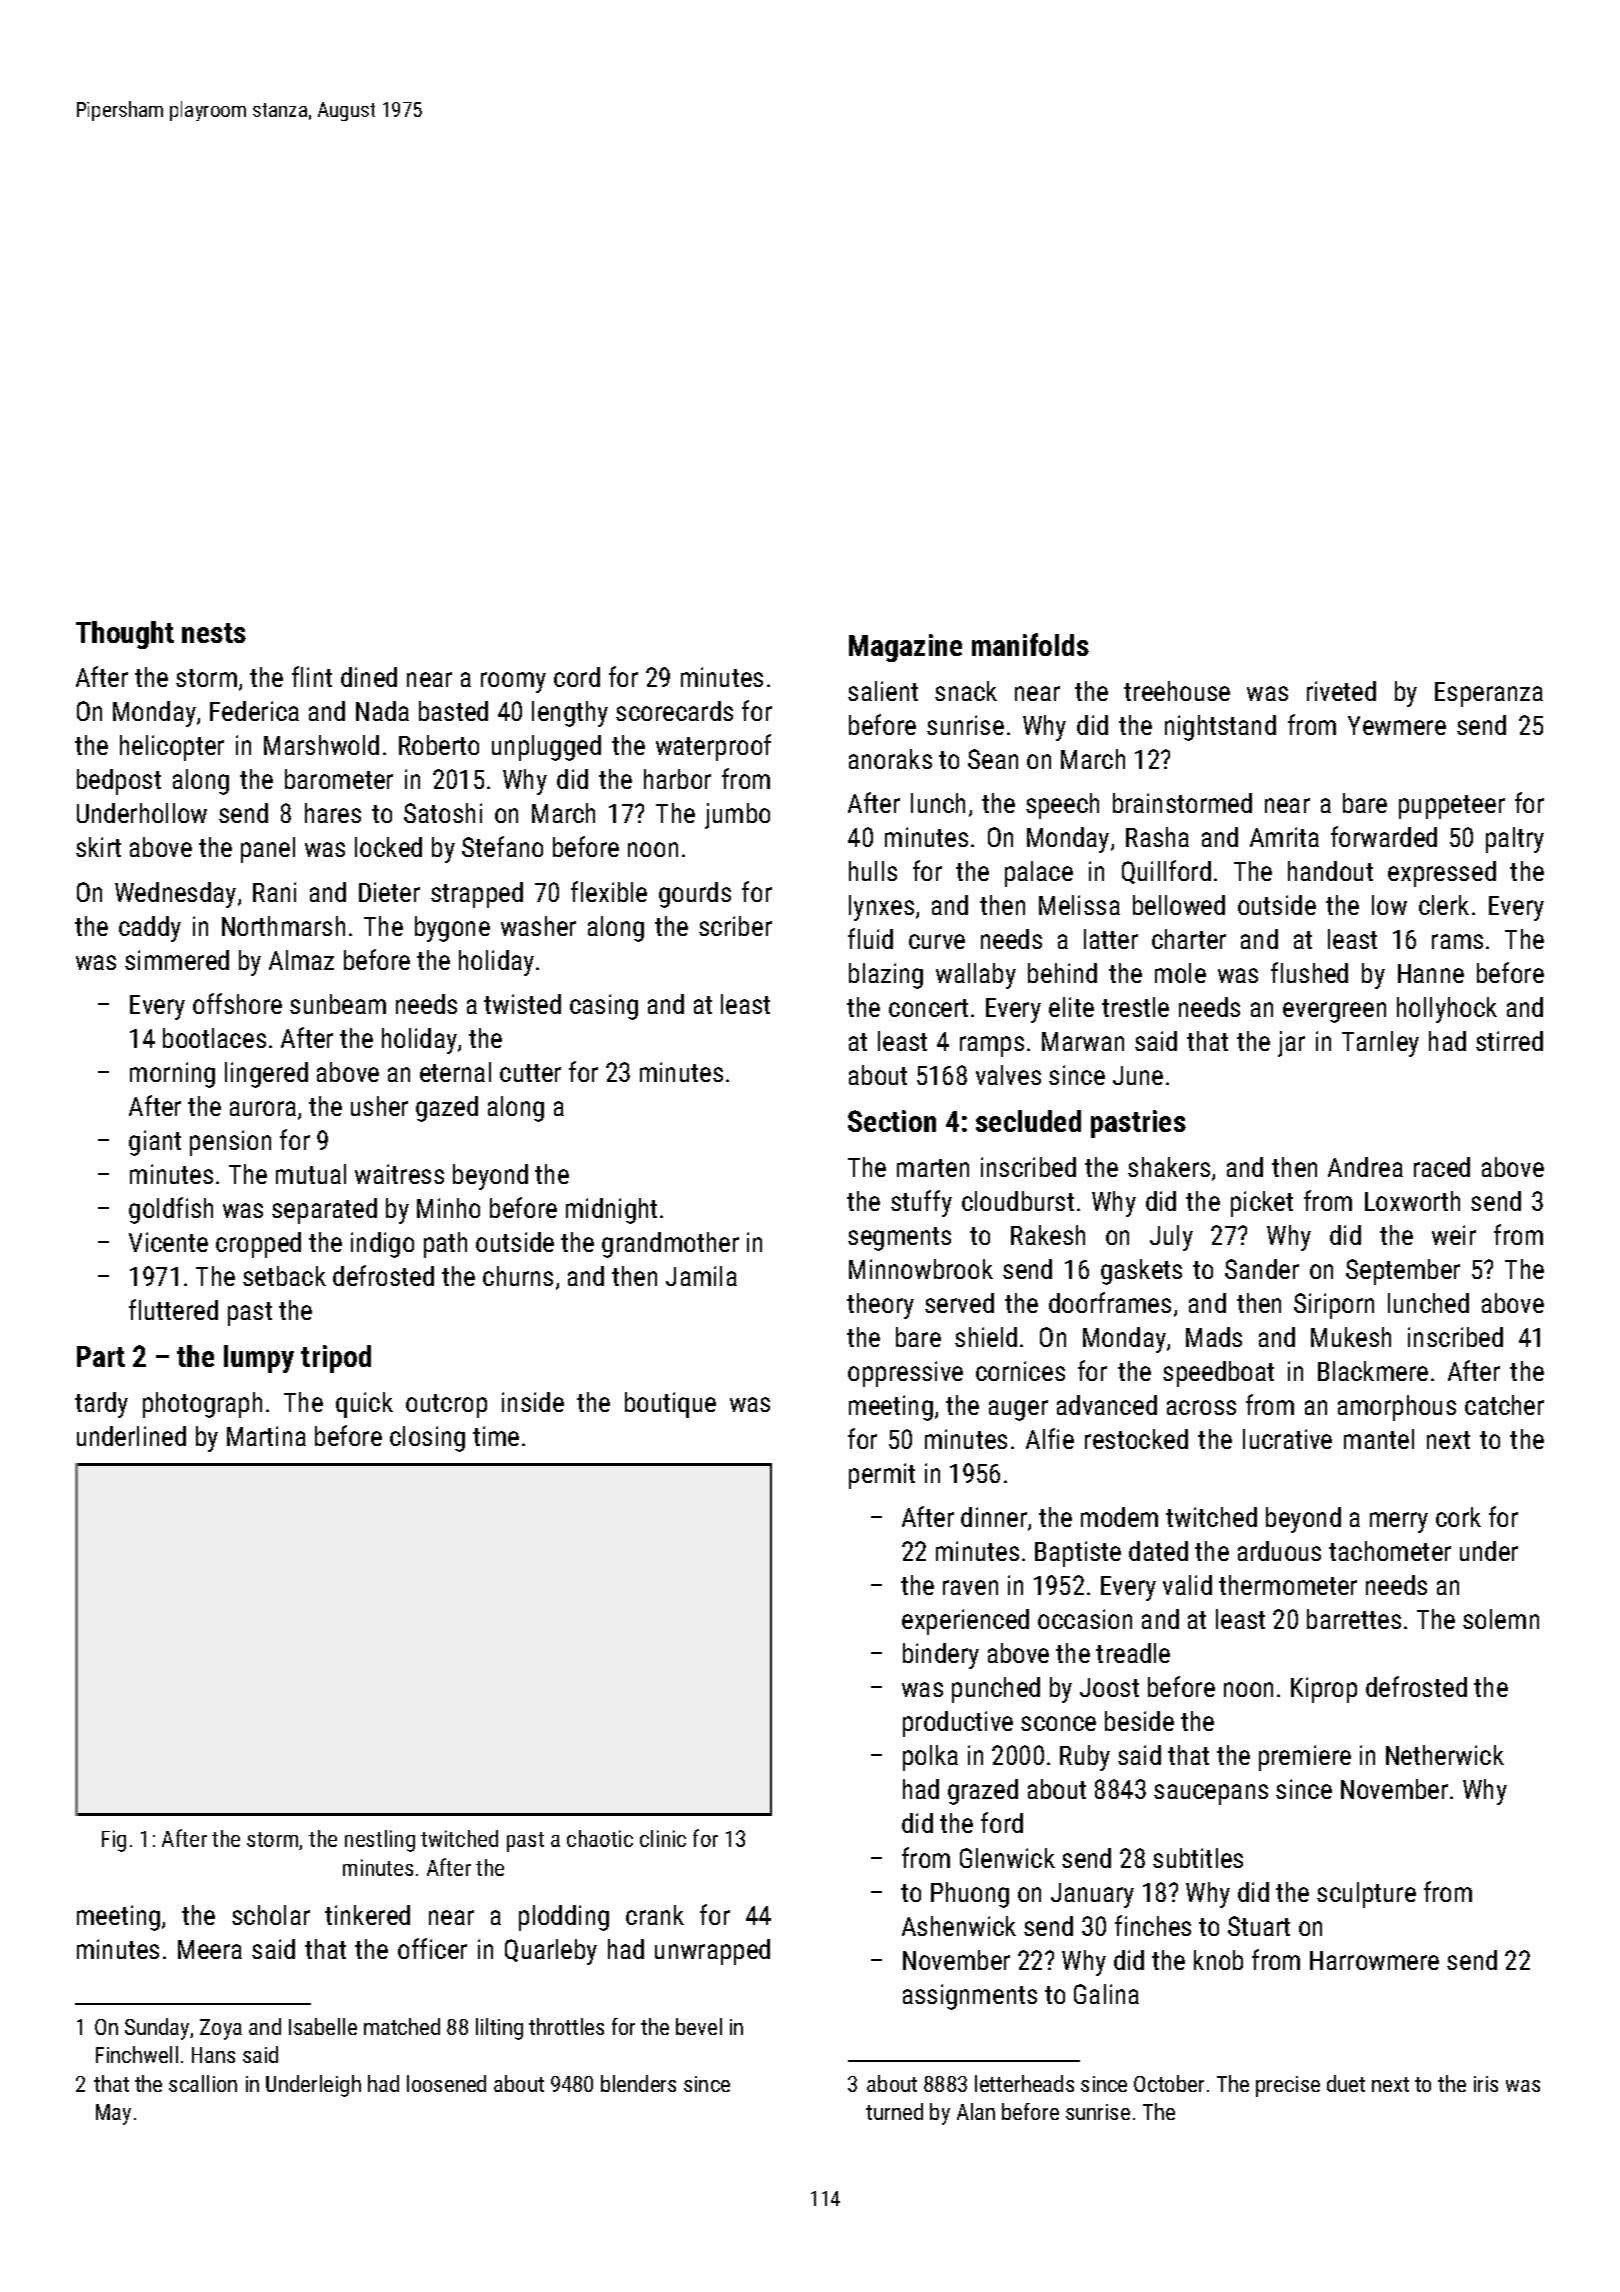  I want to click on Sander, so click(1262, 1269).
